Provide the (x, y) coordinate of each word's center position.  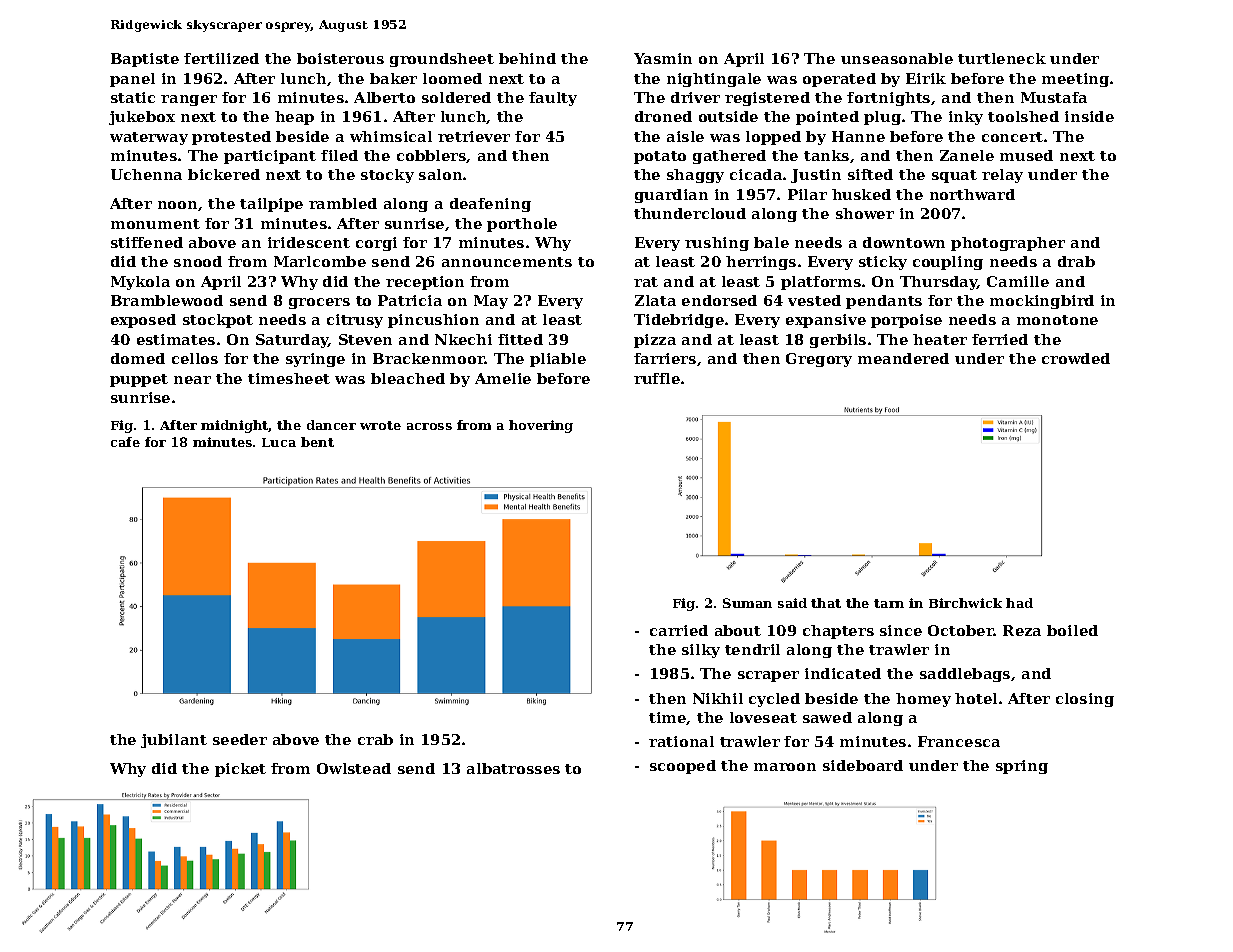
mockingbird (1042, 302)
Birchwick (965, 603)
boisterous (340, 58)
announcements (507, 262)
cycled (774, 700)
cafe (125, 442)
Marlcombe (320, 261)
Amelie (503, 378)
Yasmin (663, 58)
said (792, 603)
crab (375, 739)
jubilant (174, 741)
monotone (1057, 320)
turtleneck (1002, 58)
